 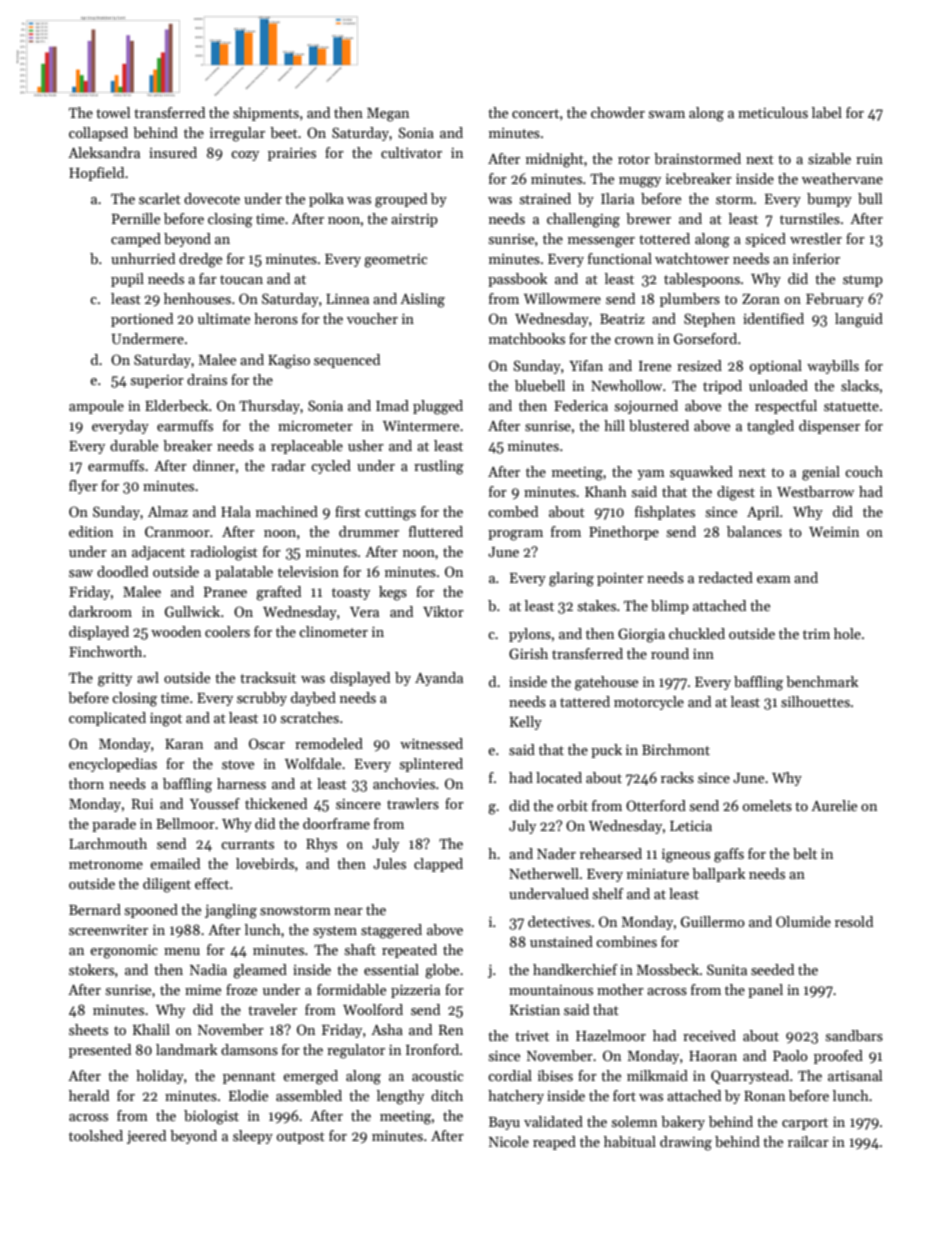 What do you see at coordinates (438, 865) in the document?
I see `clapped` at bounding box center [438, 865].
